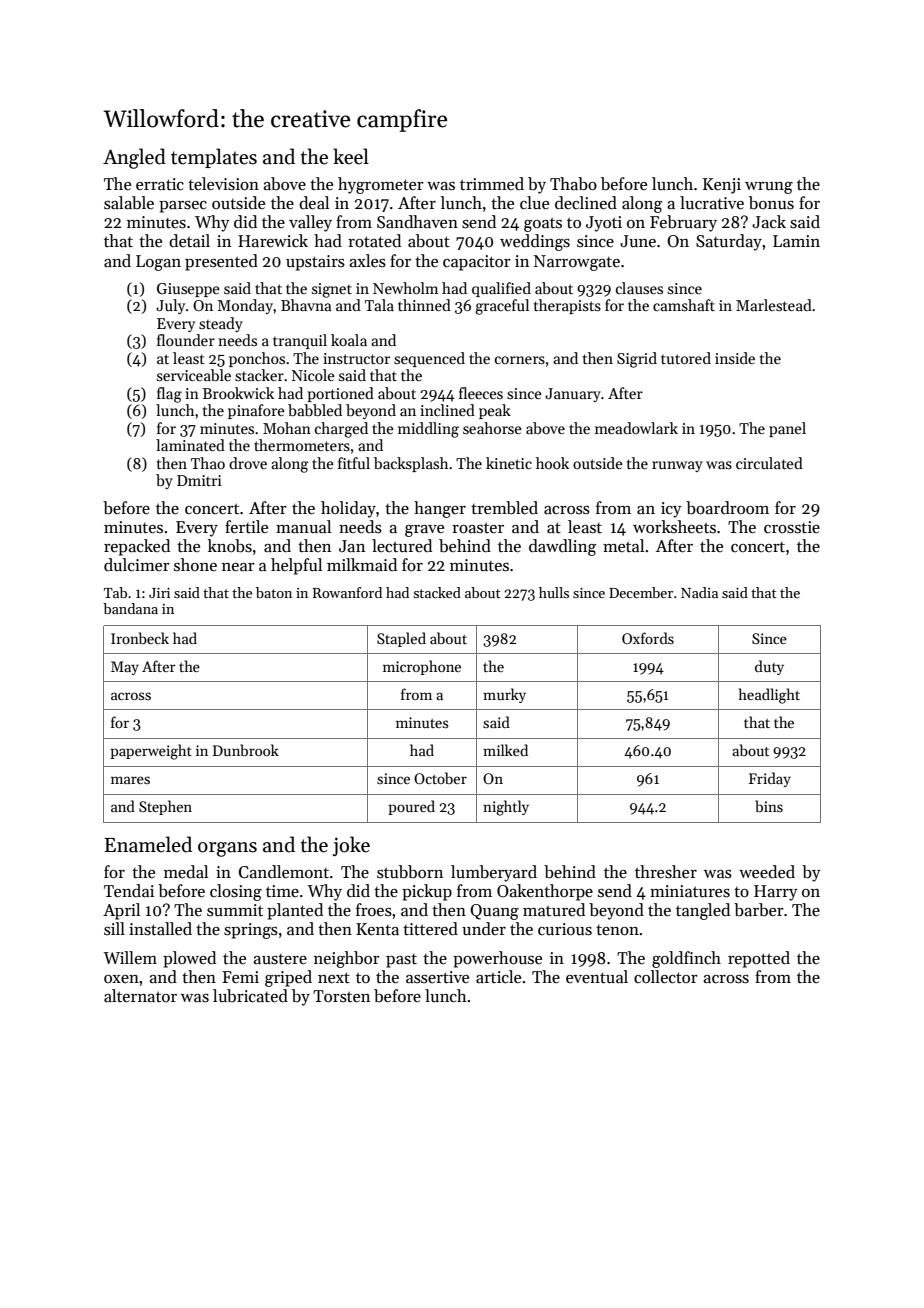 This document has width=924, height=1308. What do you see at coordinates (246, 750) in the document?
I see `Dunbrook` at bounding box center [246, 750].
